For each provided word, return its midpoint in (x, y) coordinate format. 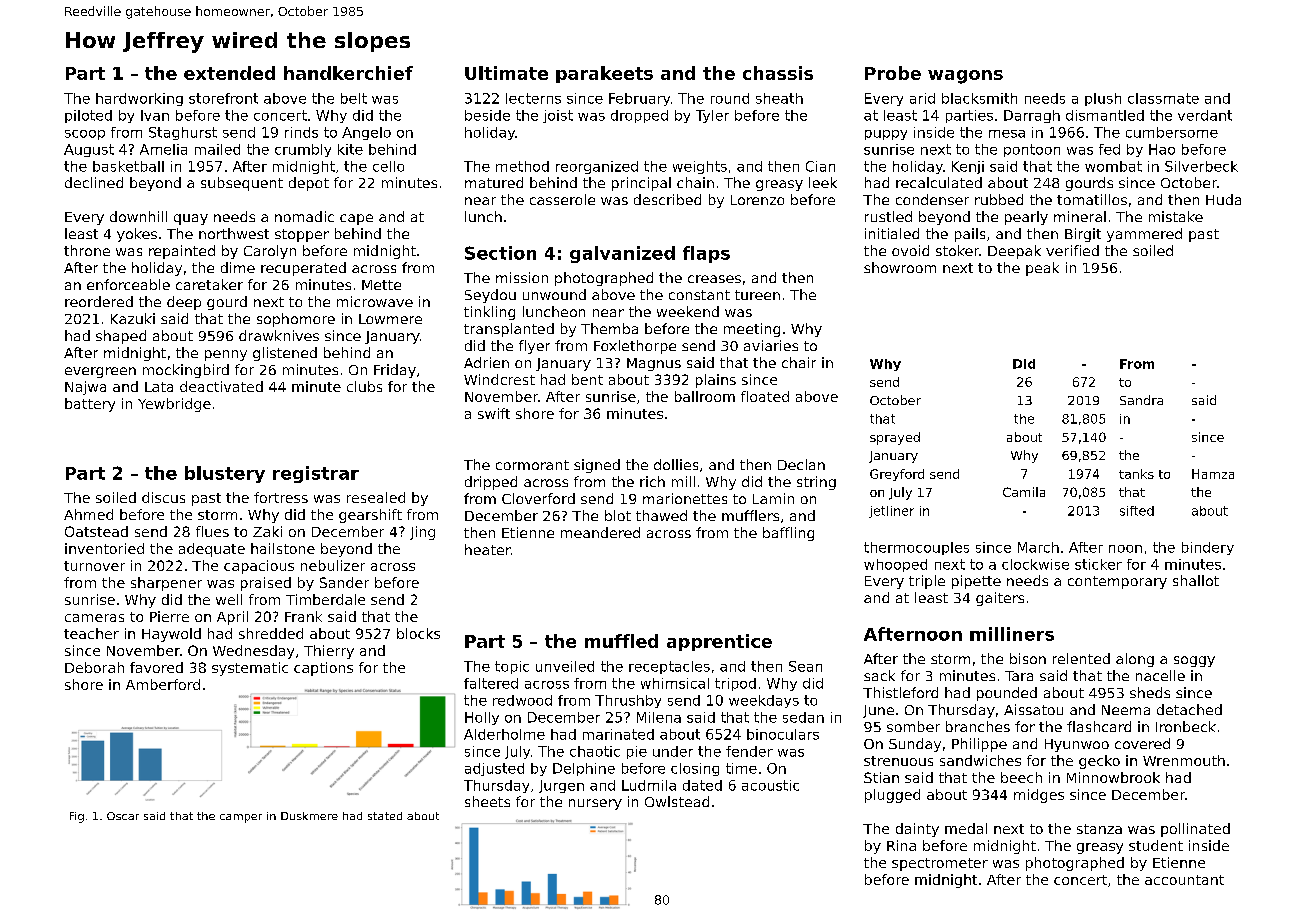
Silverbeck (1201, 166)
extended (229, 73)
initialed (892, 233)
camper (241, 818)
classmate (1163, 98)
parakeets (604, 74)
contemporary (1117, 582)
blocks (418, 633)
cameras (94, 618)
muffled (621, 641)
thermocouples (916, 548)
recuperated (303, 269)
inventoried (104, 548)
